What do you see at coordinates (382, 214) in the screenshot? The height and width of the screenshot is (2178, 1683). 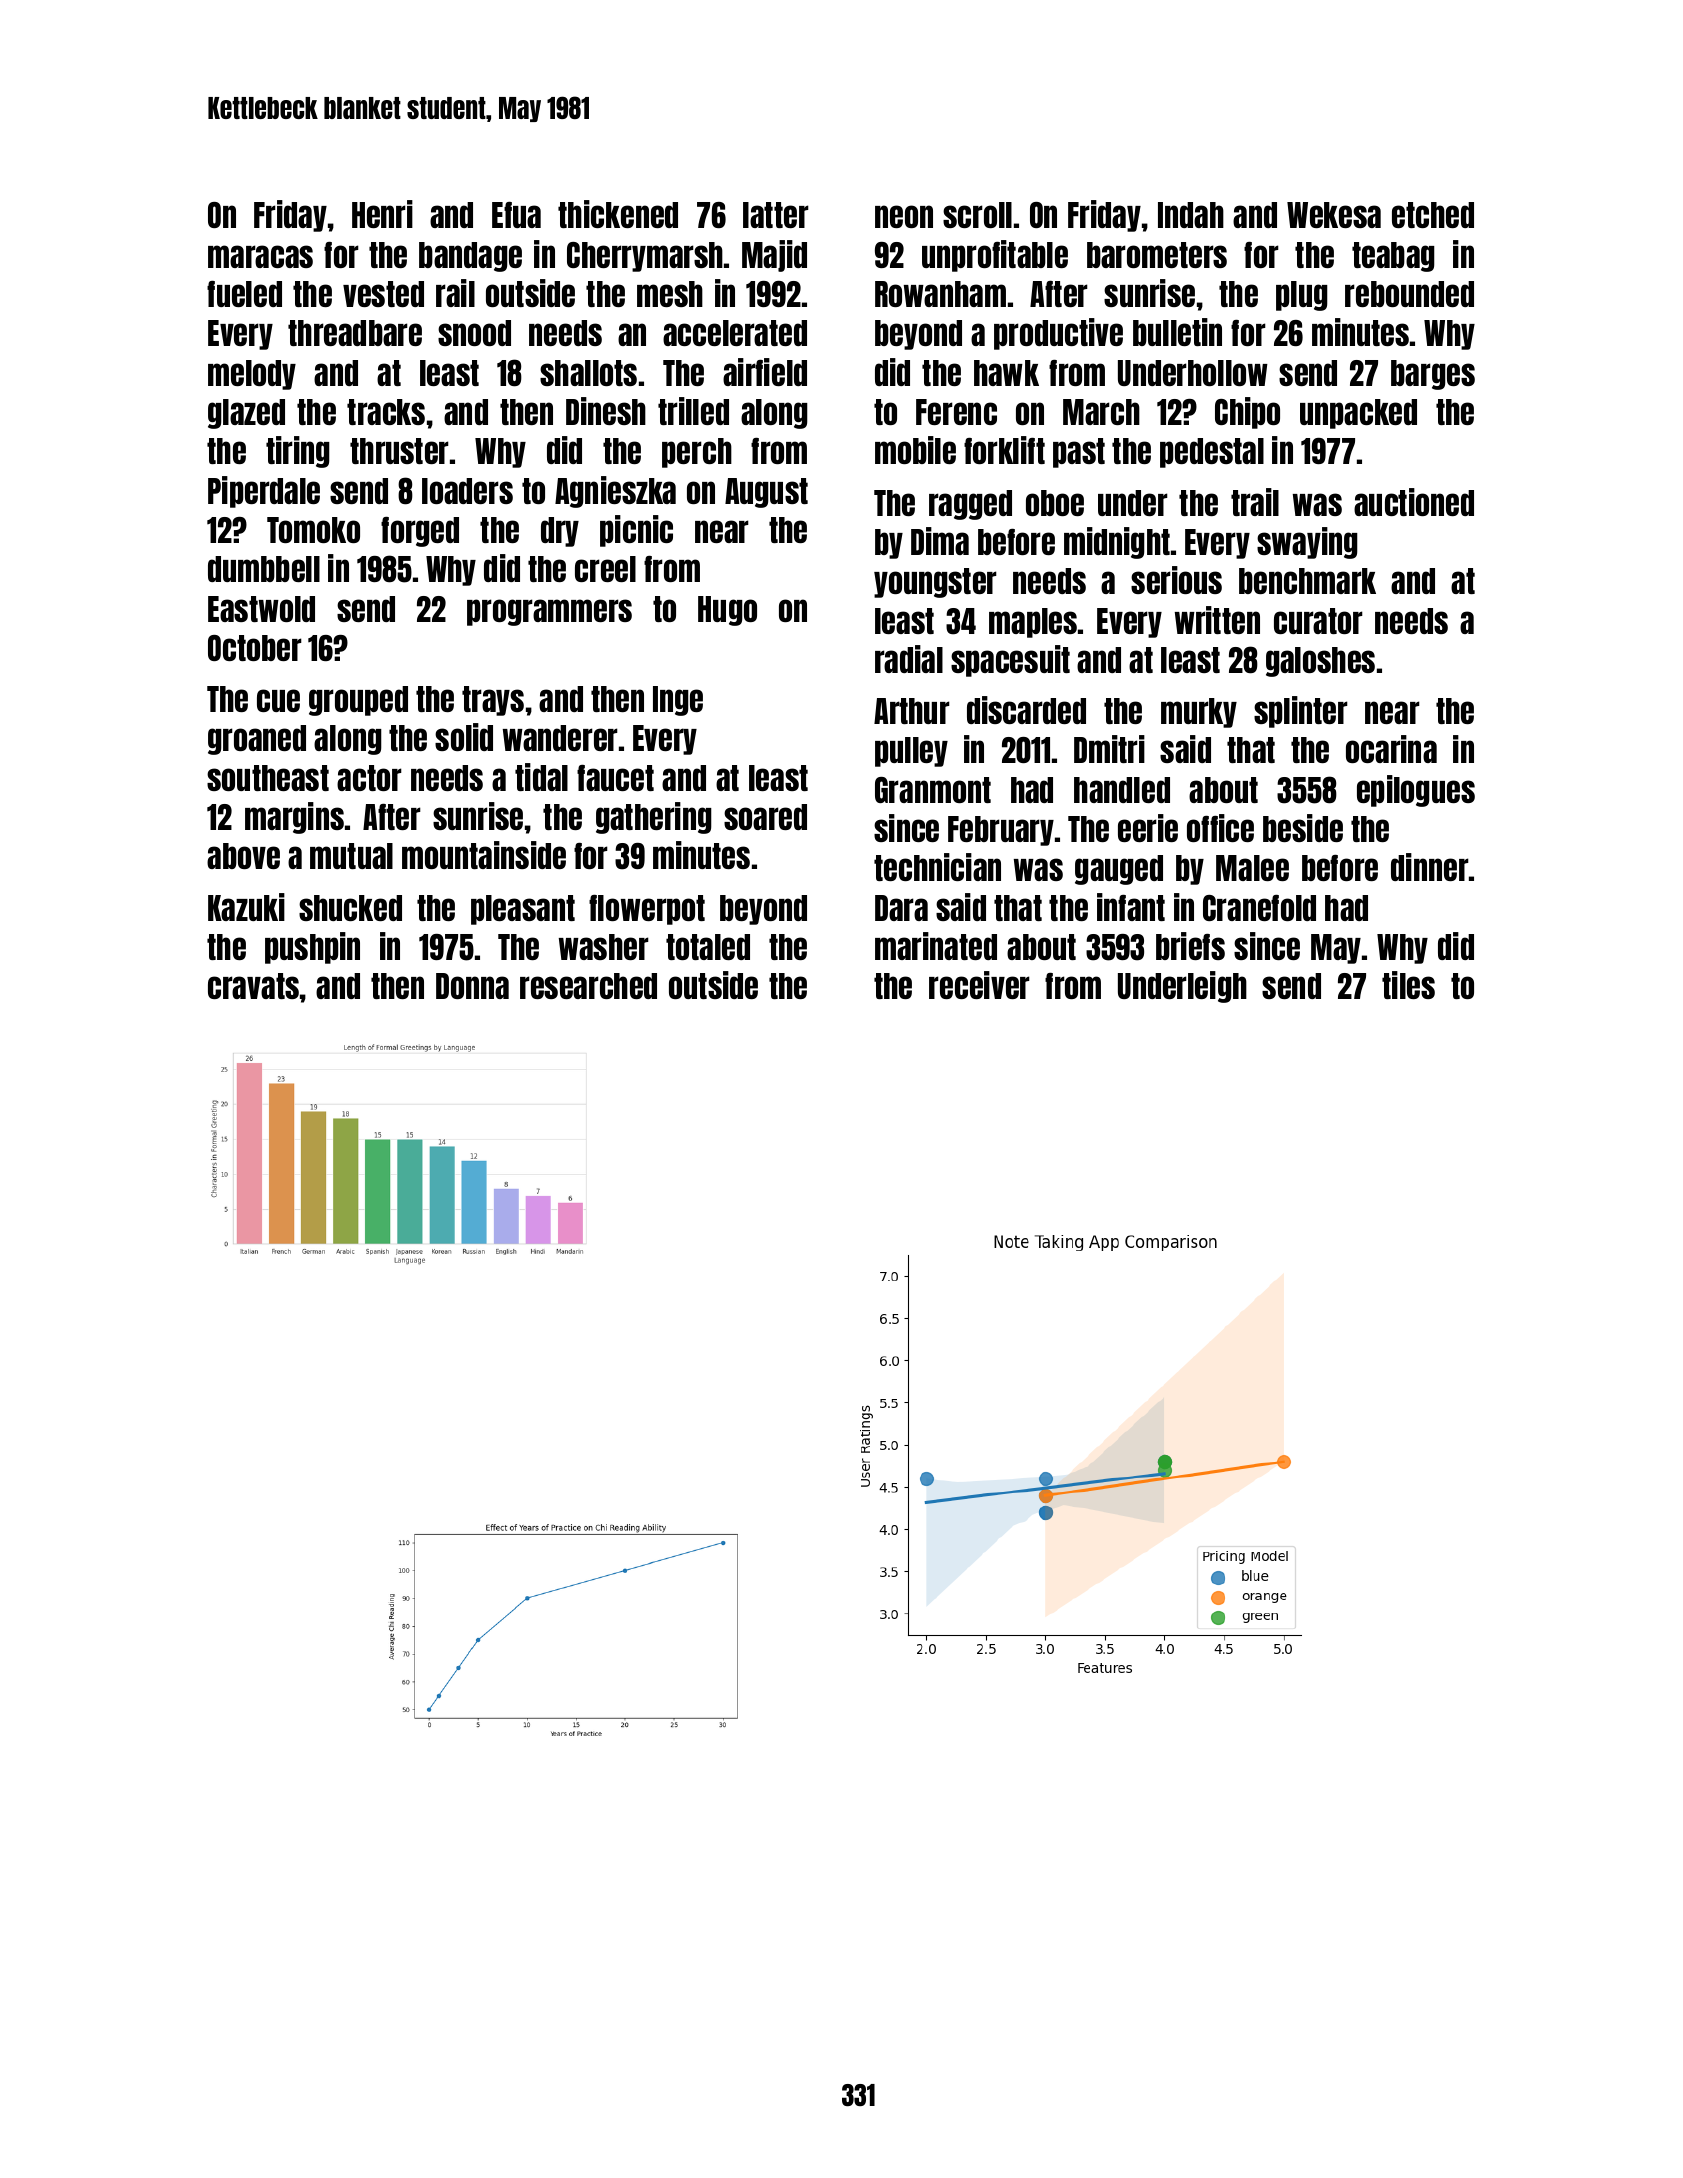 I see `Henri` at bounding box center [382, 214].
